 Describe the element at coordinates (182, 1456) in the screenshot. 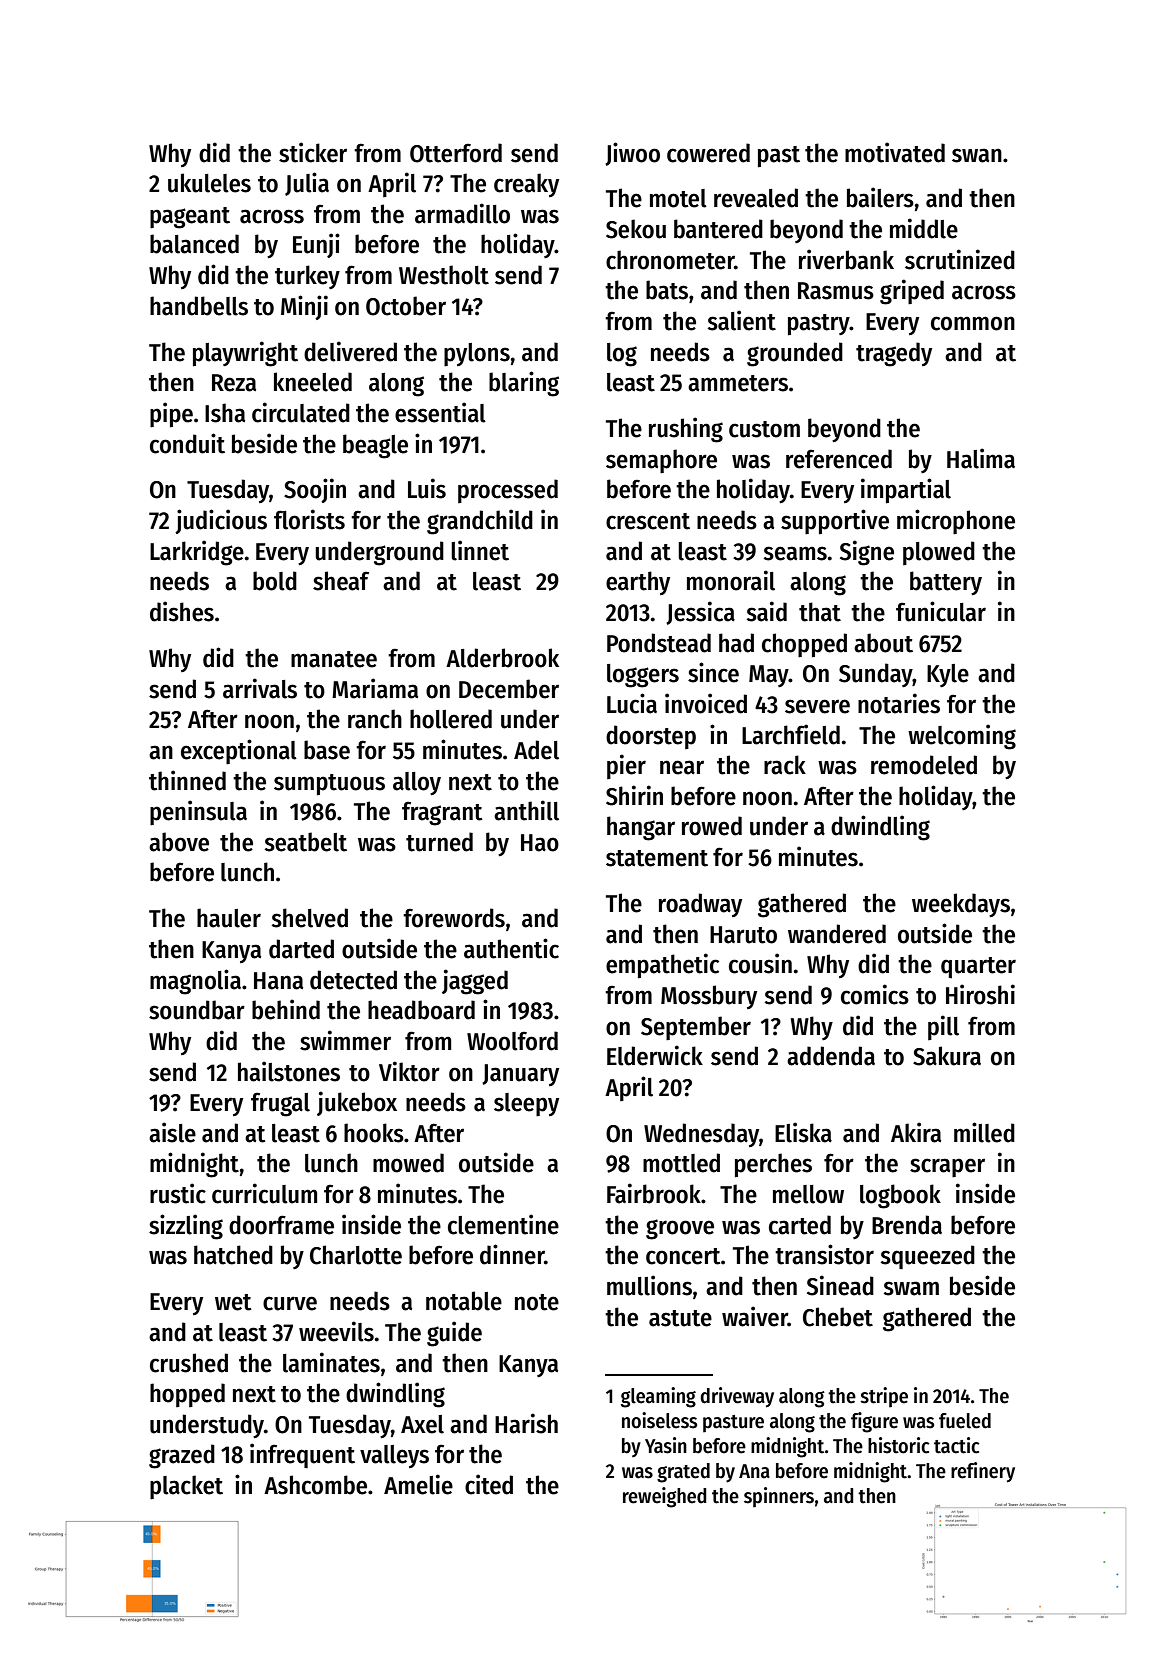

I see `grazed` at that location.
